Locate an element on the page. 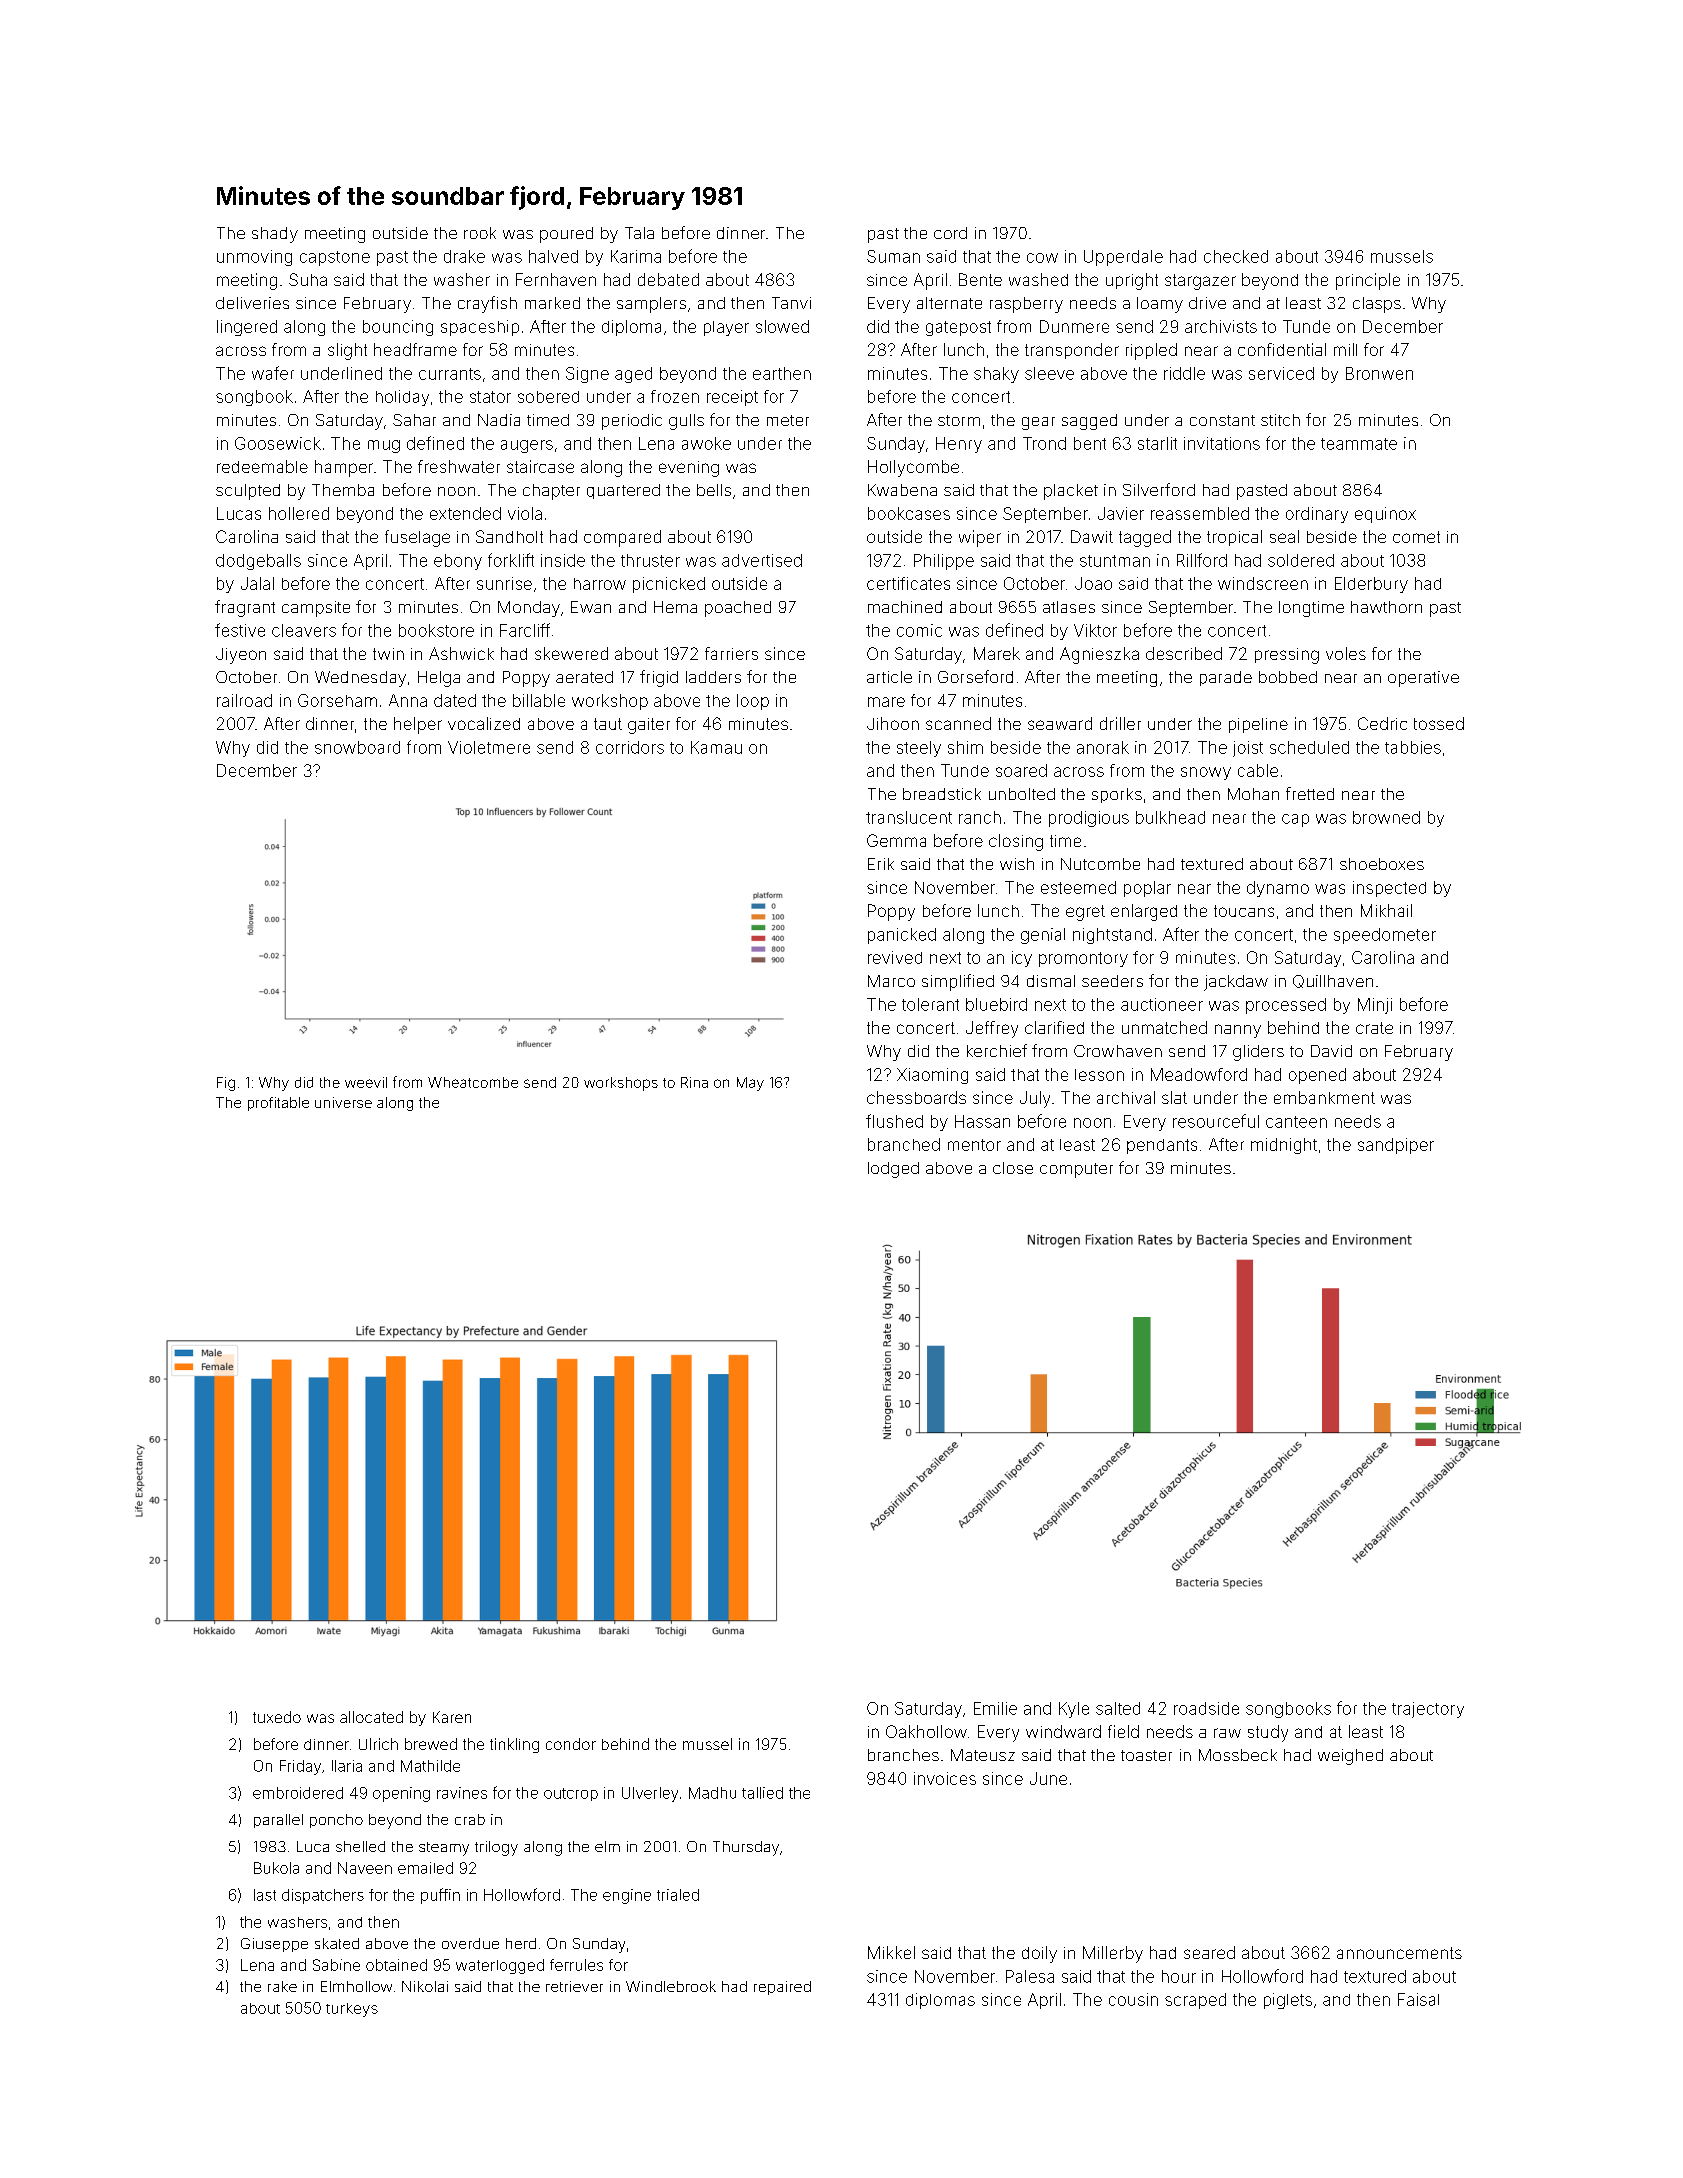 The image size is (1683, 2178). close is located at coordinates (1013, 1168).
